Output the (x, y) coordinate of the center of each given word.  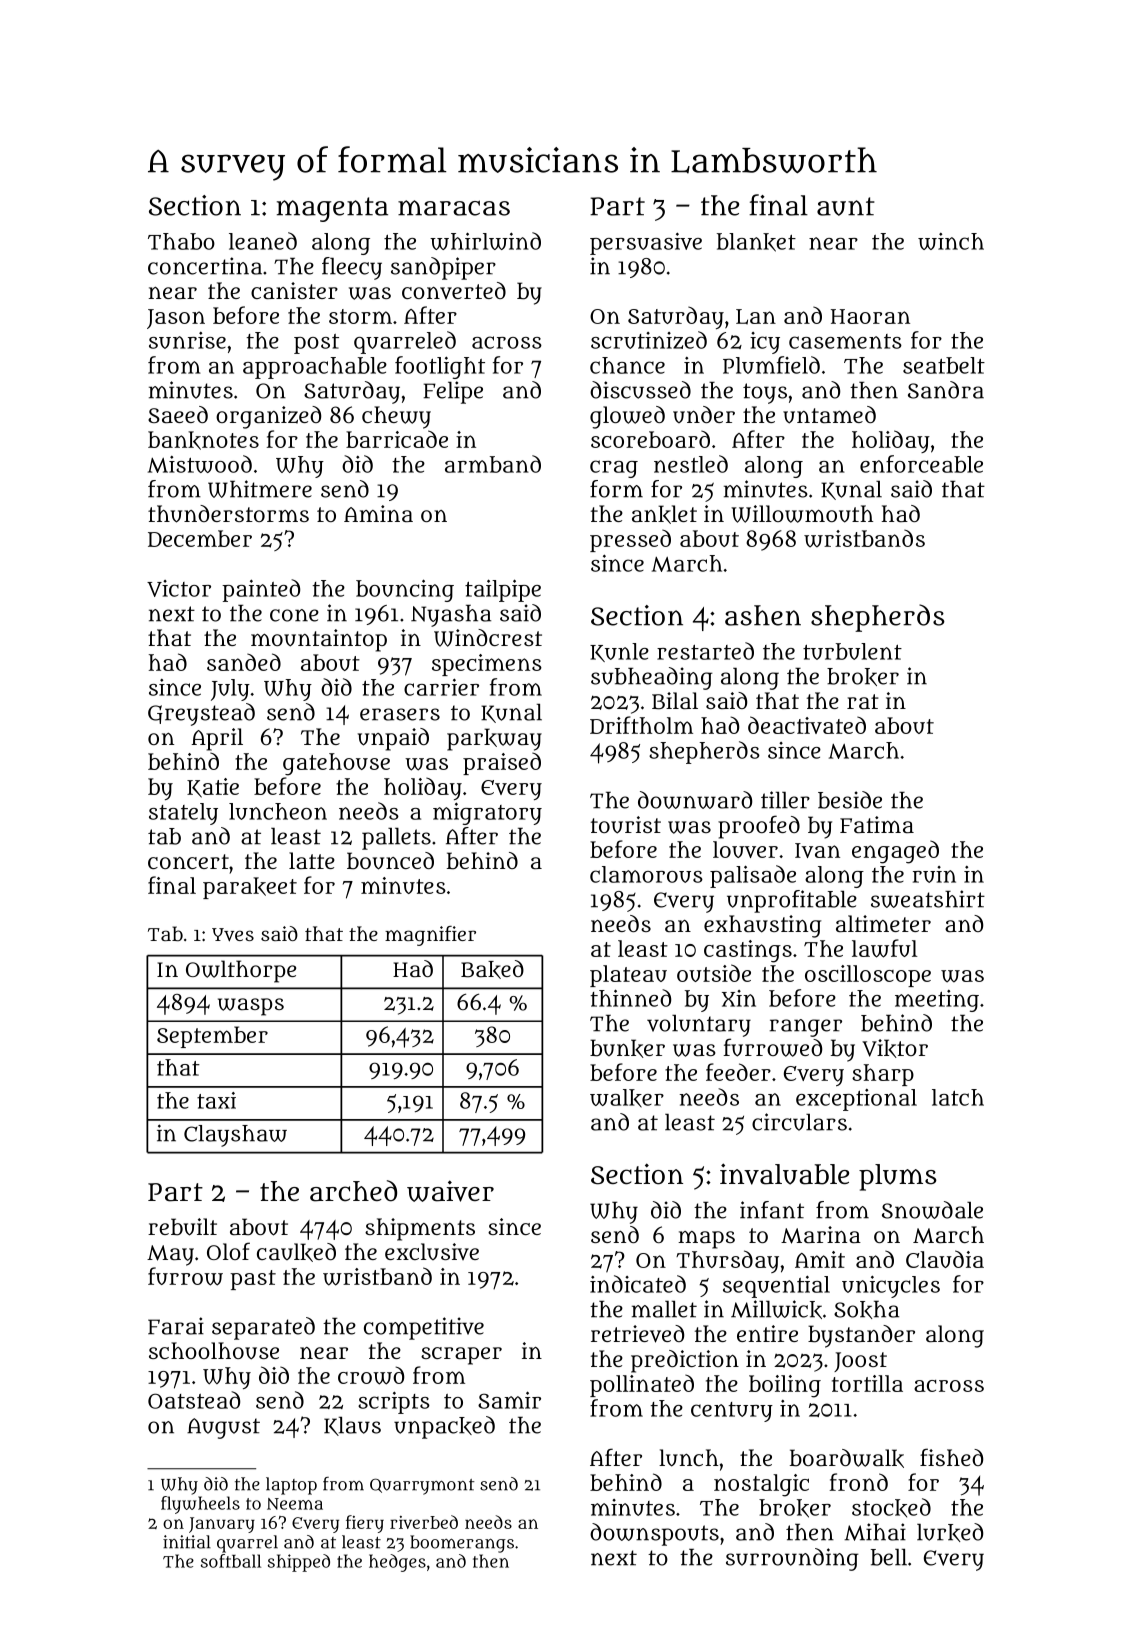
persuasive (646, 243)
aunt (846, 206)
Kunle (619, 652)
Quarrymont (422, 1486)
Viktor (895, 1048)
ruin (934, 874)
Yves (233, 935)
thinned (630, 998)
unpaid (393, 739)
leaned (263, 241)
